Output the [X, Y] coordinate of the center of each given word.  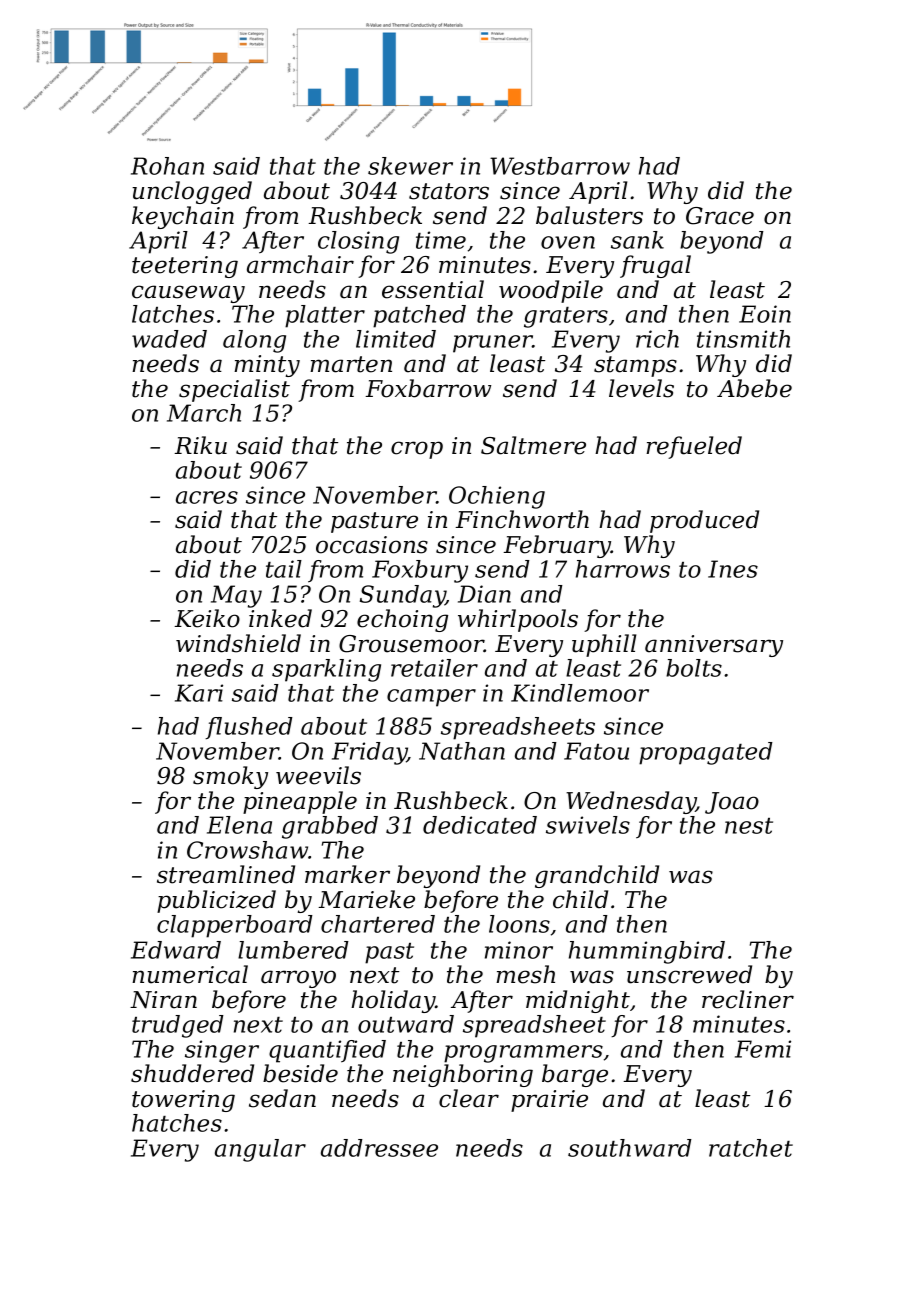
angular [260, 1150]
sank [637, 240]
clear [469, 1098]
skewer [410, 166]
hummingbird [647, 952]
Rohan [167, 166]
